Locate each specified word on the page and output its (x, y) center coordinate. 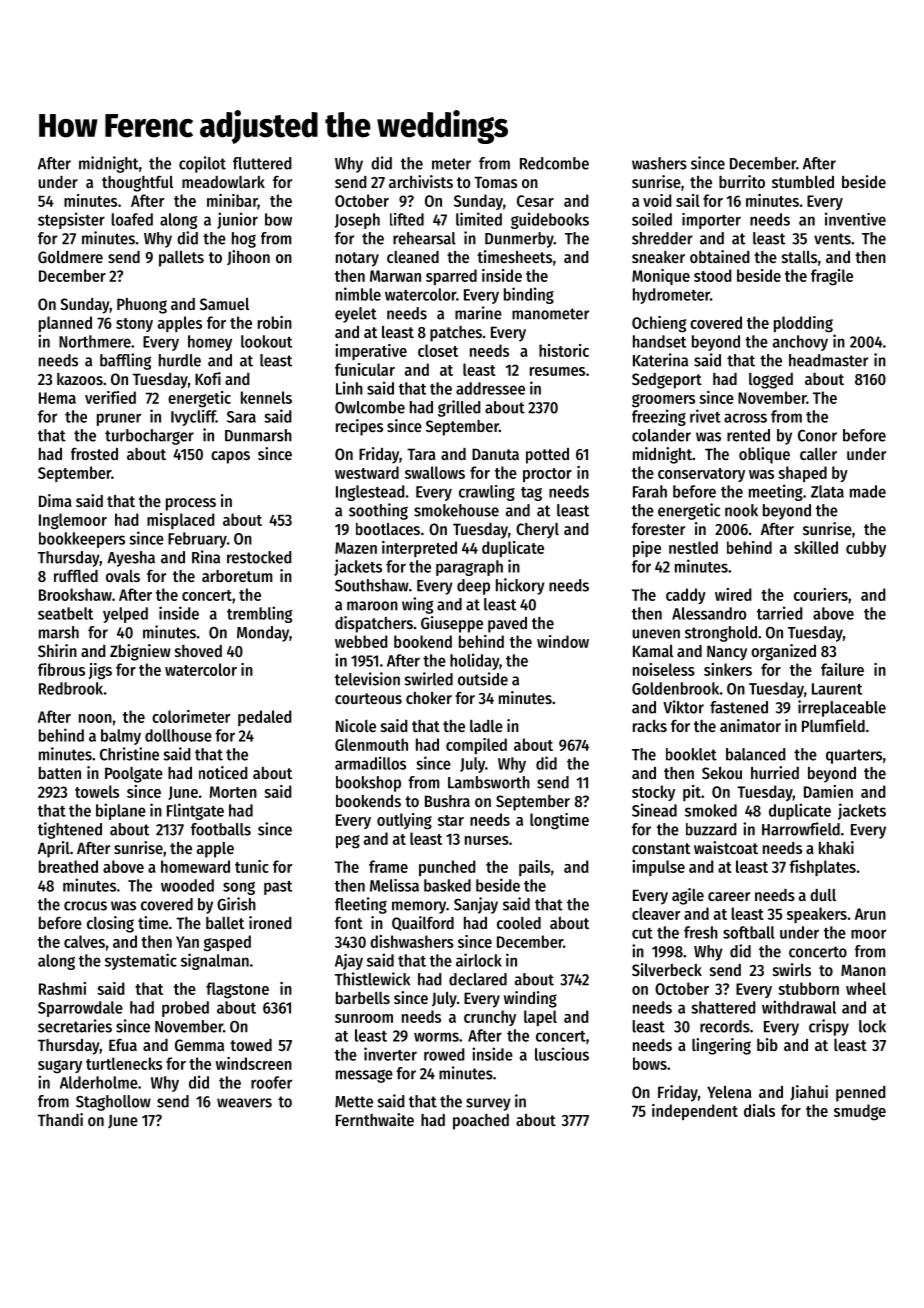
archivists (421, 181)
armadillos (370, 763)
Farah (650, 491)
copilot (202, 164)
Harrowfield (801, 829)
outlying (404, 821)
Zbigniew (140, 652)
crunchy (490, 1018)
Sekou (722, 773)
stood (713, 275)
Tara (421, 454)
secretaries (75, 1026)
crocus (85, 906)
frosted (94, 453)
